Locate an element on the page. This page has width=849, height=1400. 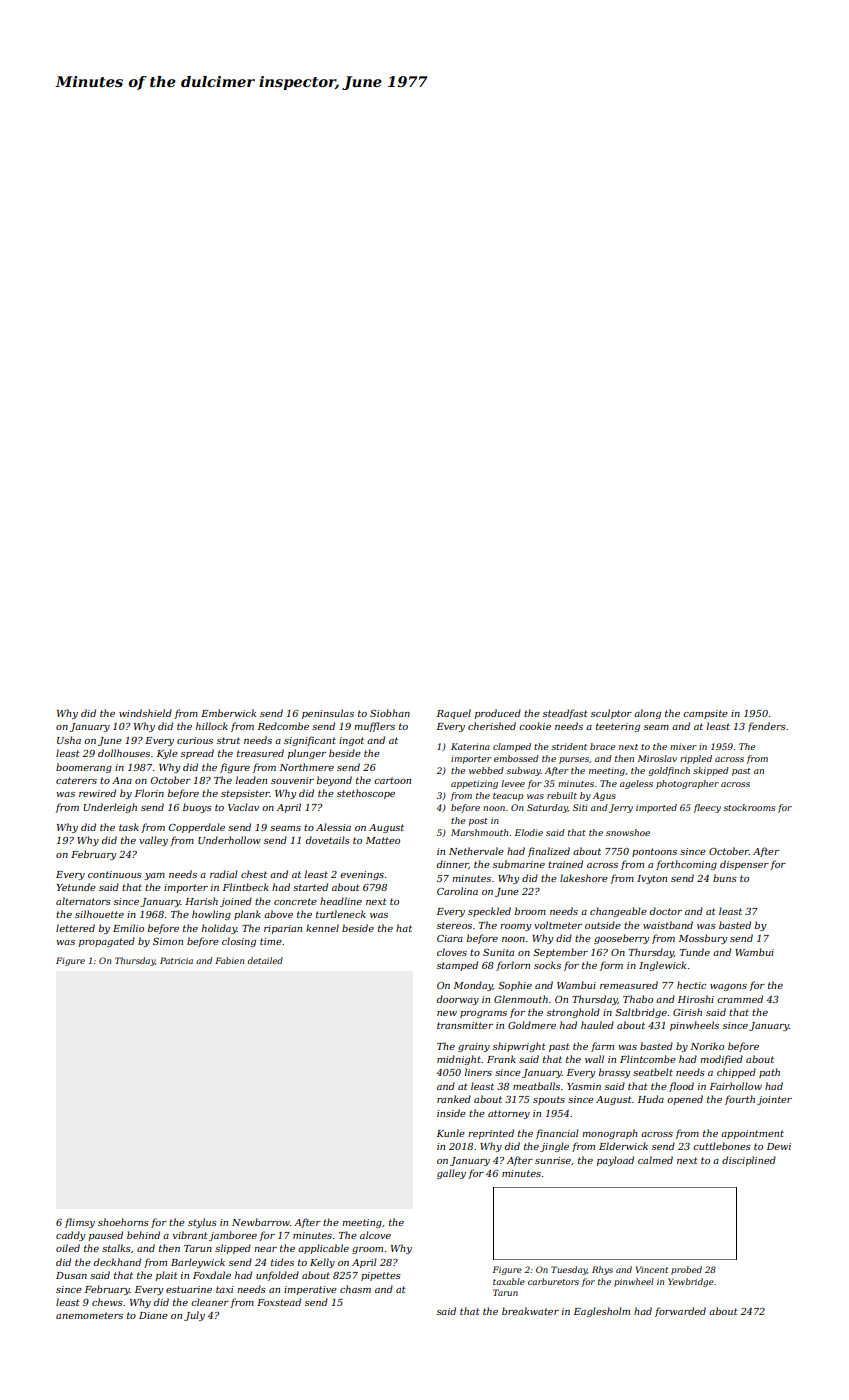
July is located at coordinates (194, 1316).
